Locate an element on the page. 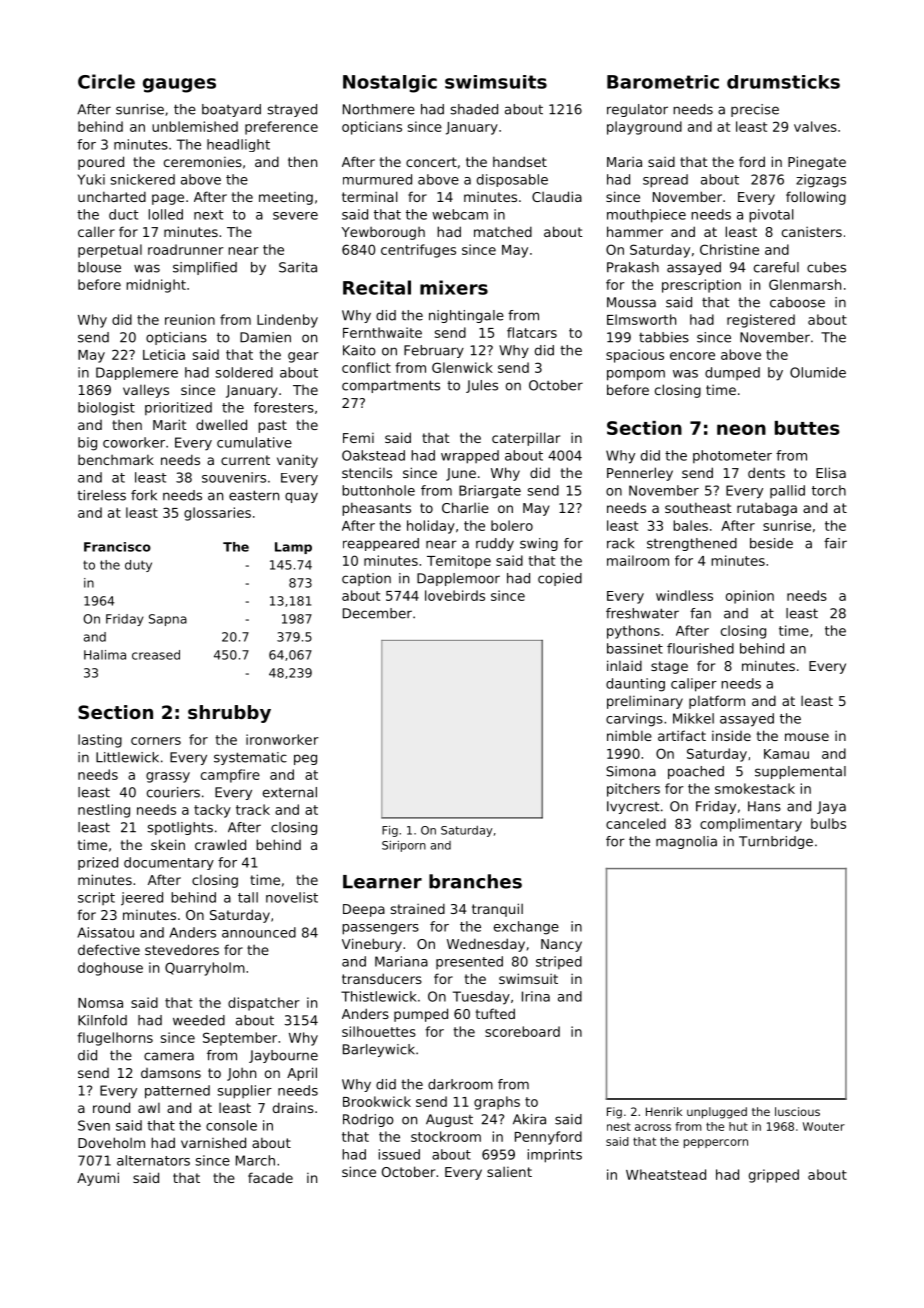 The width and height of the page is (924, 1308). Nostalgic is located at coordinates (390, 84).
